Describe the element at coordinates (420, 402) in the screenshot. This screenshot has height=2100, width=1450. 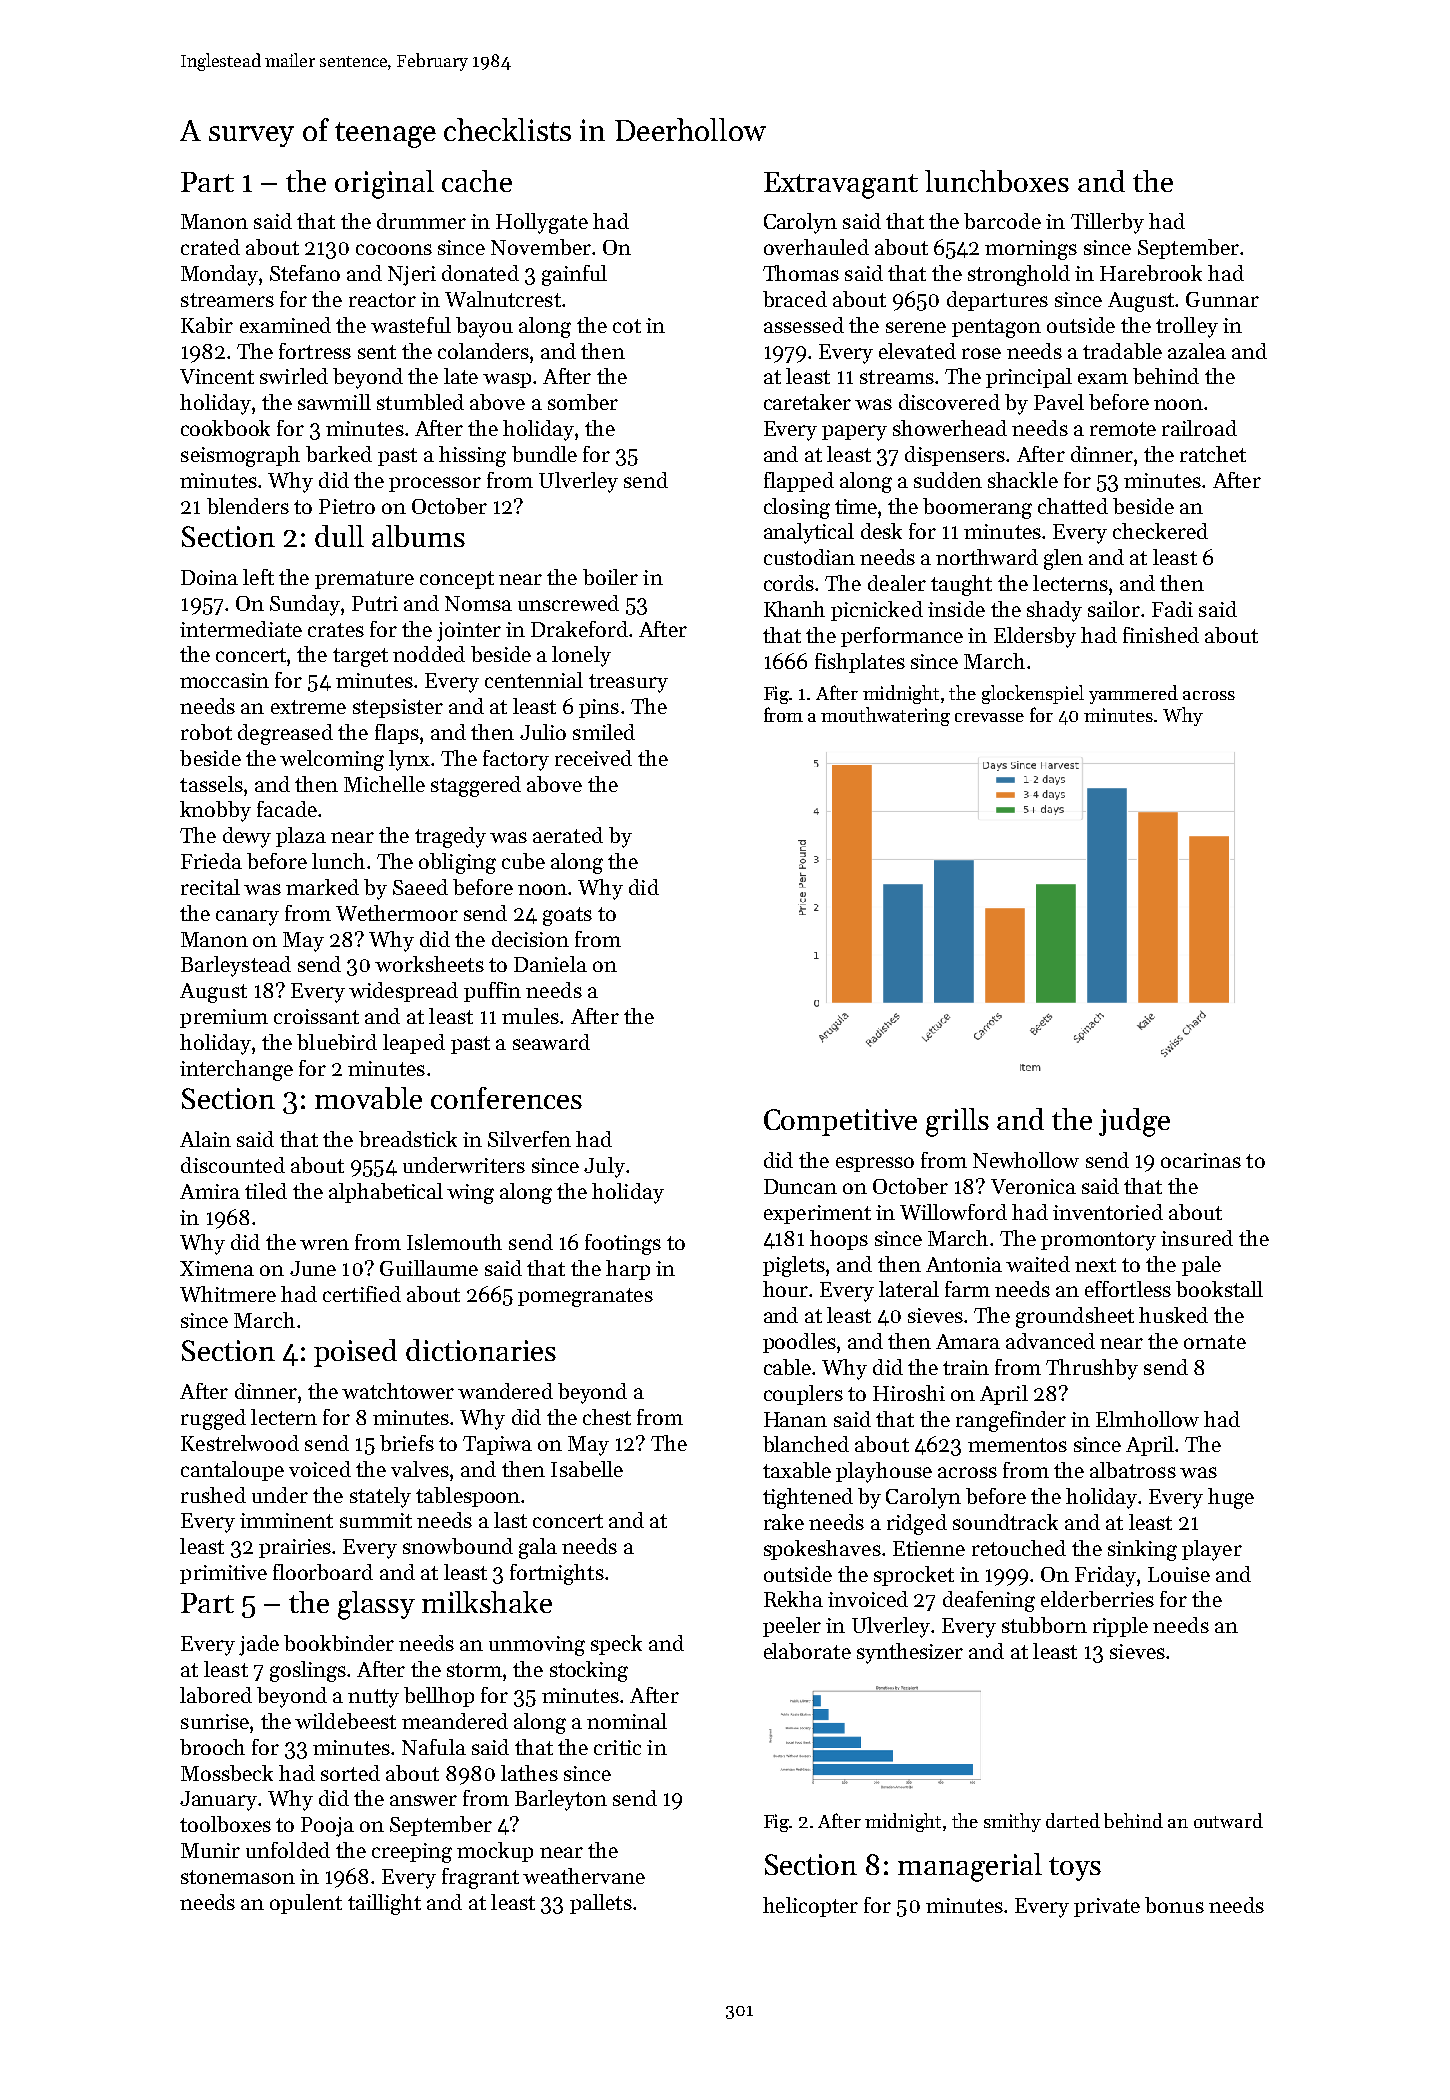
I see `stumbled` at that location.
